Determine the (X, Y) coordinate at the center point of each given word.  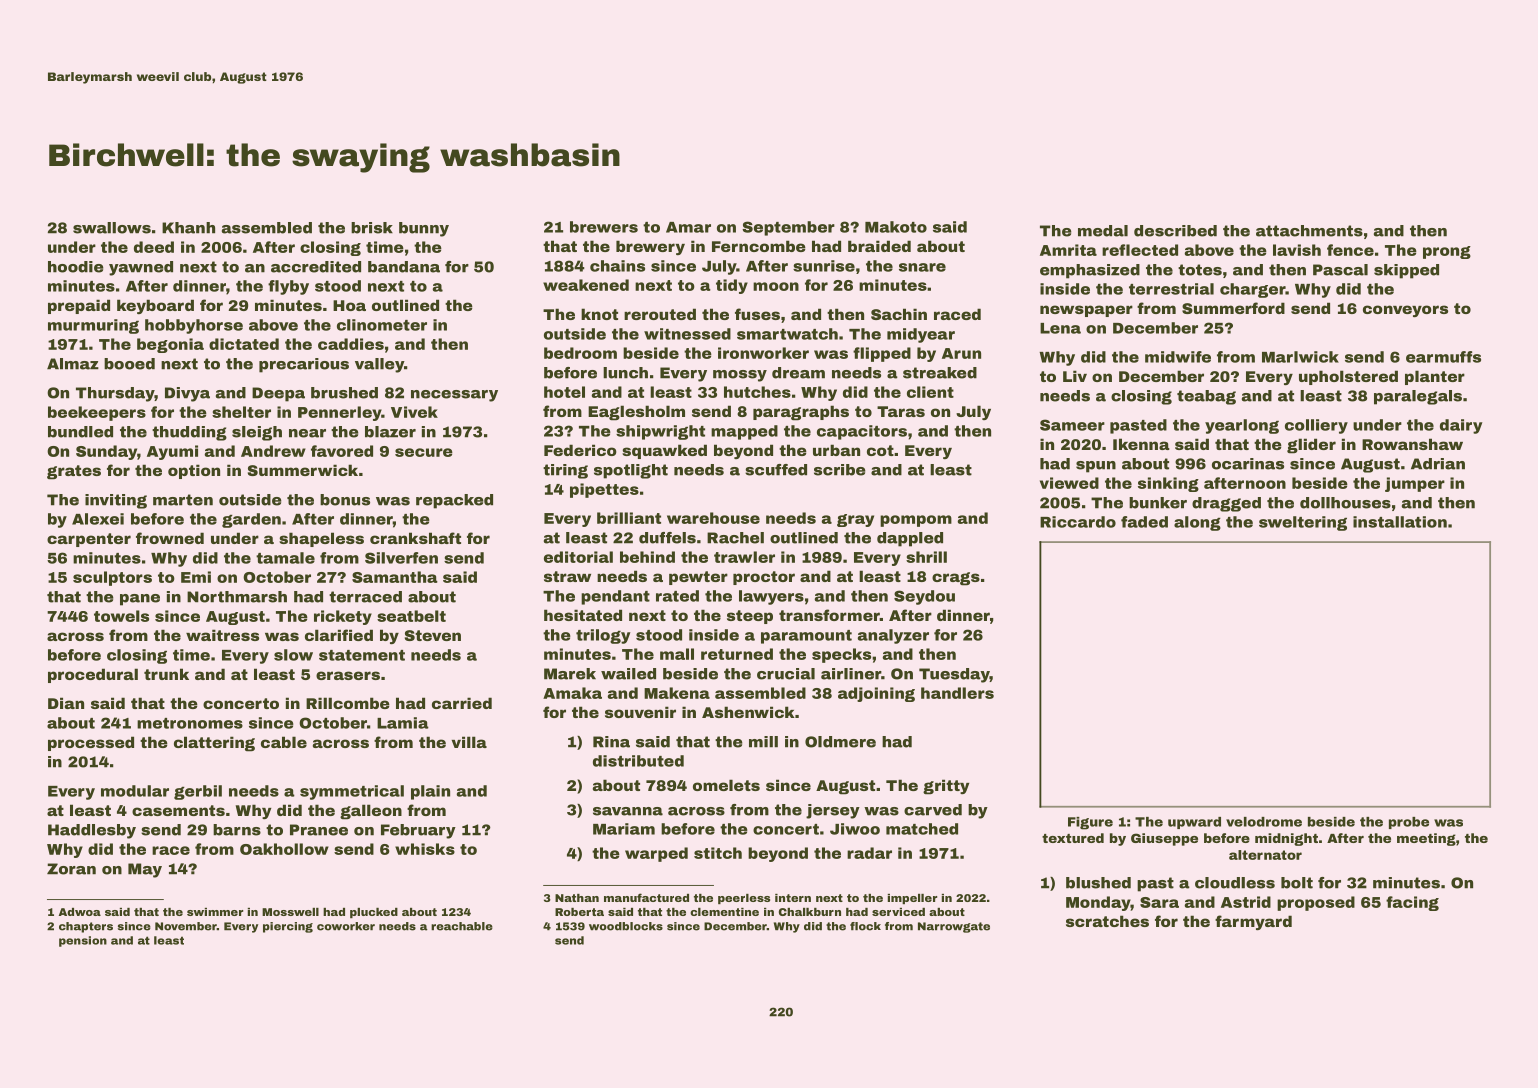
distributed (638, 761)
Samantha (395, 577)
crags (956, 579)
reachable (462, 926)
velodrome (1264, 822)
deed (154, 247)
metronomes (190, 723)
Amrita (1068, 250)
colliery (1316, 426)
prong (1447, 252)
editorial (578, 557)
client (930, 392)
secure (424, 452)
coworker (346, 926)
